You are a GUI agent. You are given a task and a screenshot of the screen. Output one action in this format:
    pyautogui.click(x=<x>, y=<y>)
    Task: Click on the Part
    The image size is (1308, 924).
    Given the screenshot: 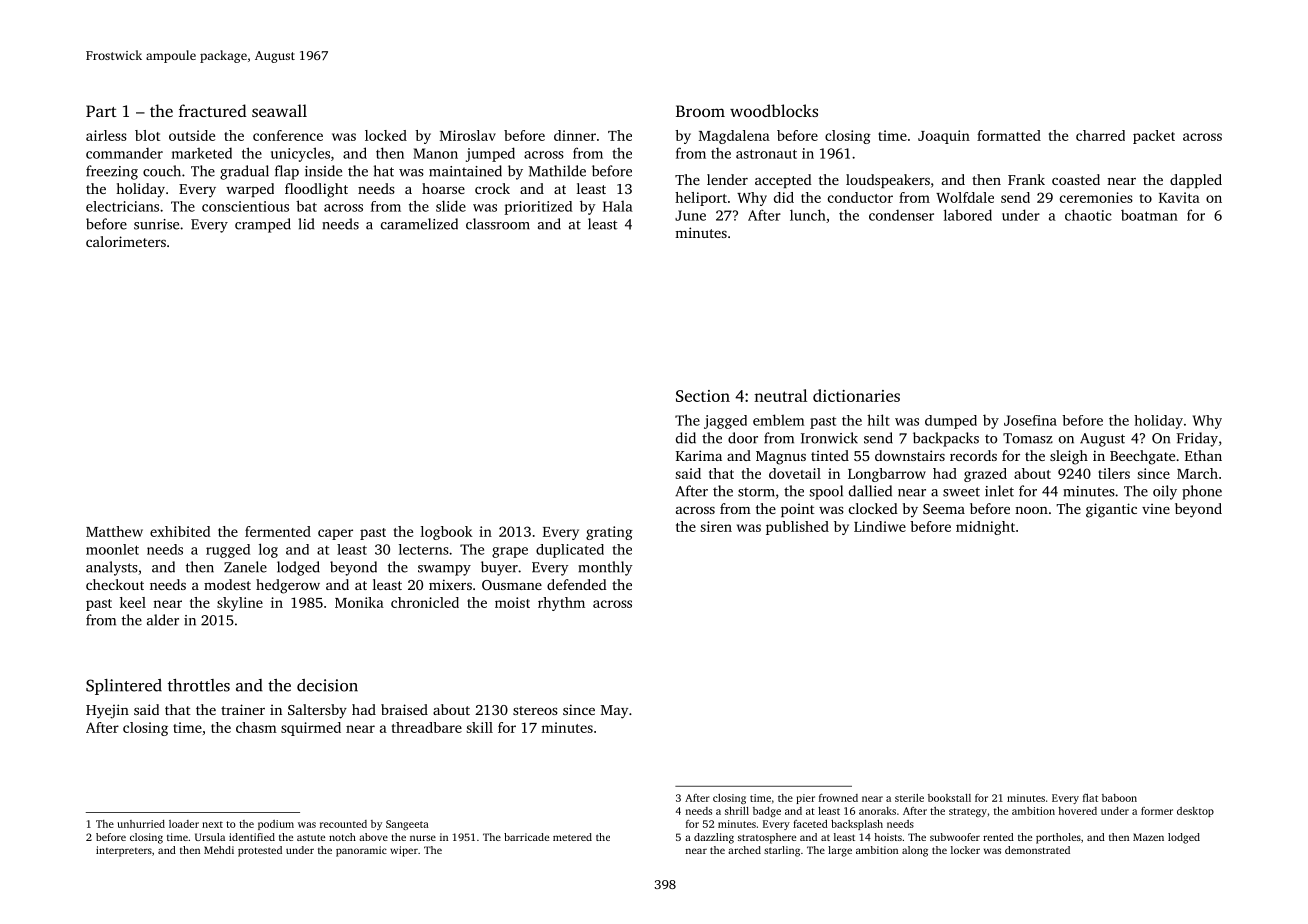 What is the action you would take?
    pyautogui.click(x=101, y=111)
